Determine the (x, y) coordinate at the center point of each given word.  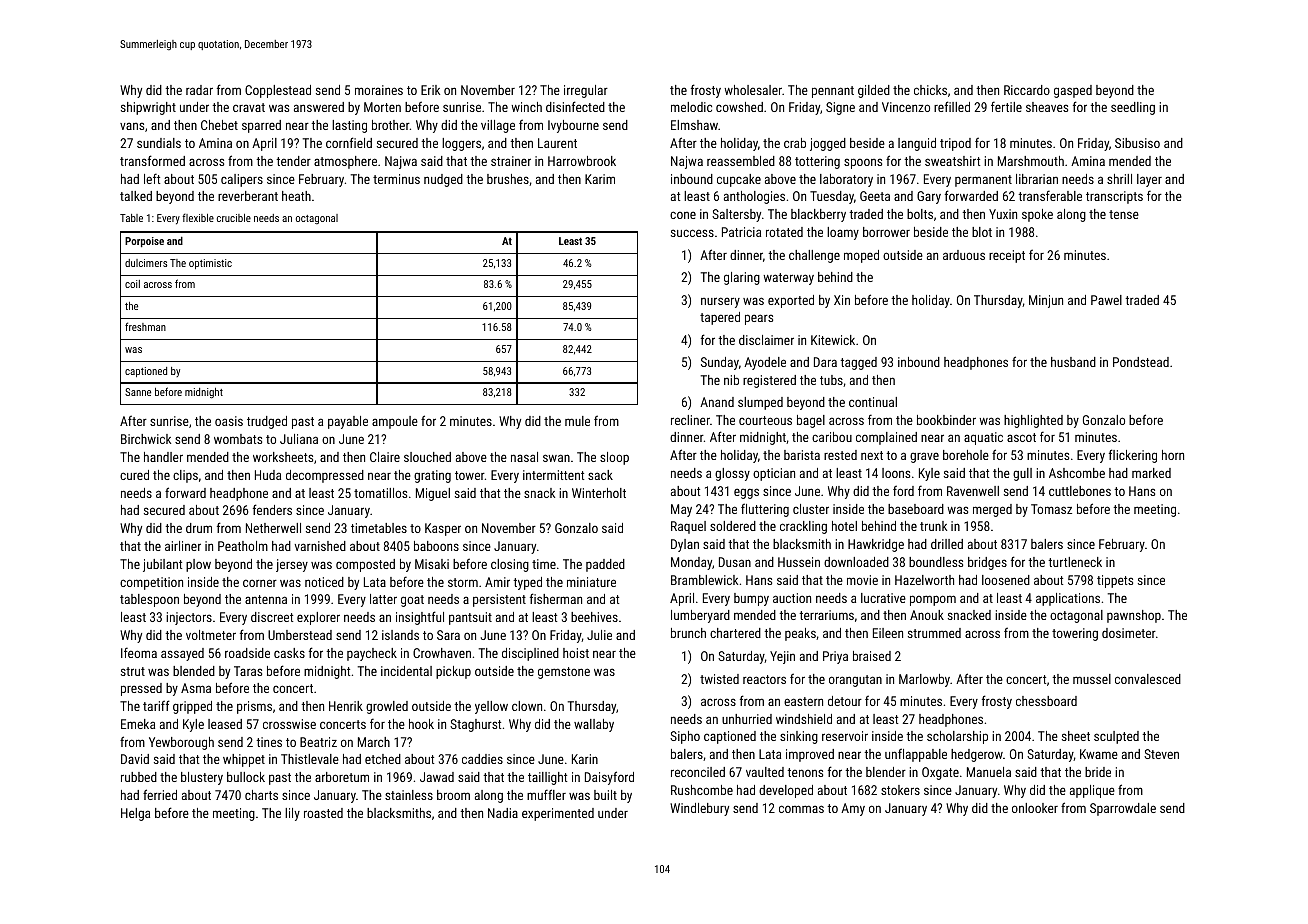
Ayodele (765, 363)
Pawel (1106, 300)
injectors (189, 618)
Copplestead (278, 91)
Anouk (927, 615)
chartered (735, 633)
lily (292, 814)
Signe (840, 108)
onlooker (1035, 808)
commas (801, 809)
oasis (229, 421)
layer (1149, 180)
